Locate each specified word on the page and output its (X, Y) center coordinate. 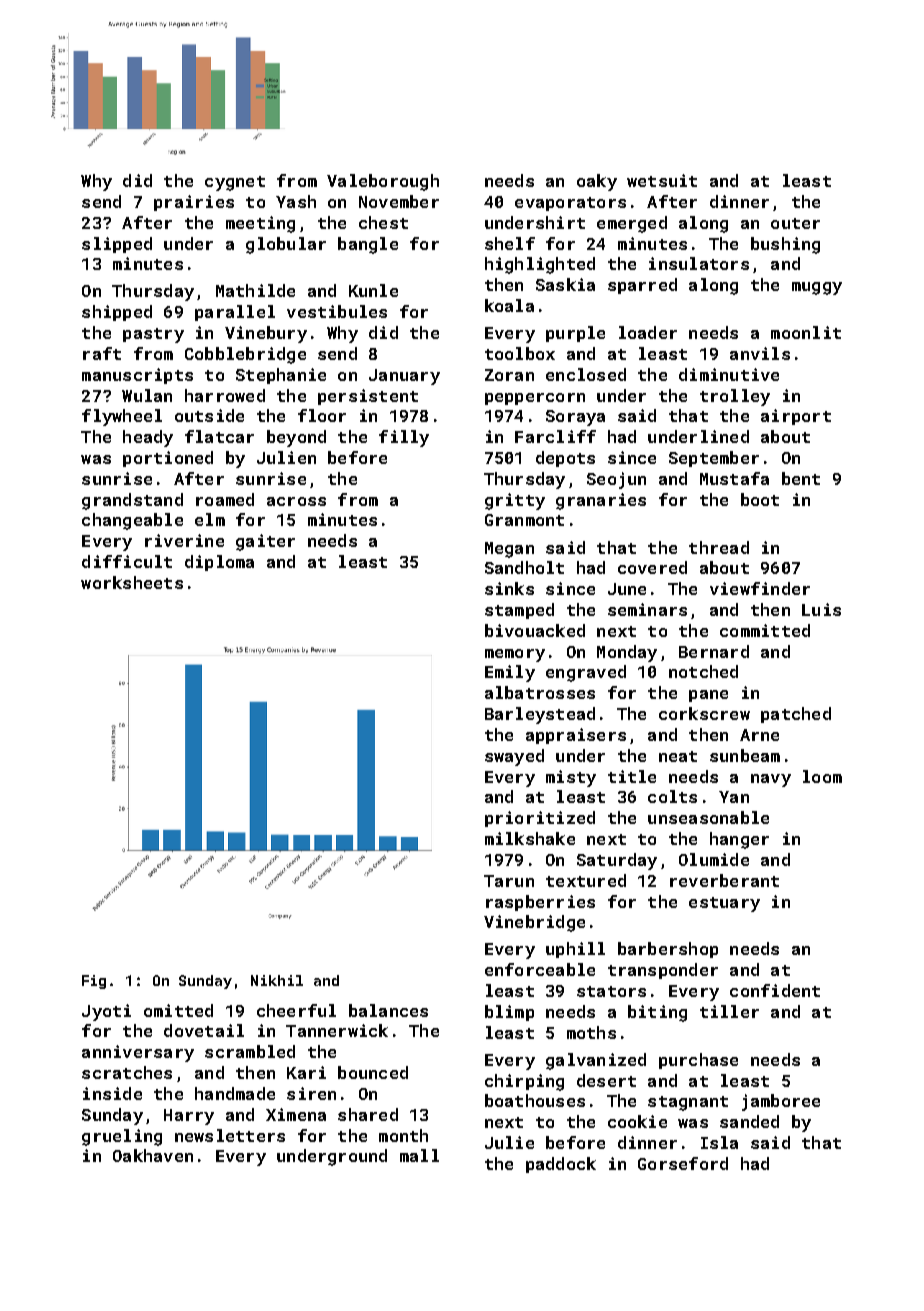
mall (419, 1155)
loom (822, 776)
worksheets (132, 582)
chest (383, 222)
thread (719, 547)
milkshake (530, 838)
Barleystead (540, 715)
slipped (117, 245)
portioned (168, 459)
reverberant (724, 880)
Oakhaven (153, 1155)
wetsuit (662, 180)
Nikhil (277, 980)
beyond (296, 438)
